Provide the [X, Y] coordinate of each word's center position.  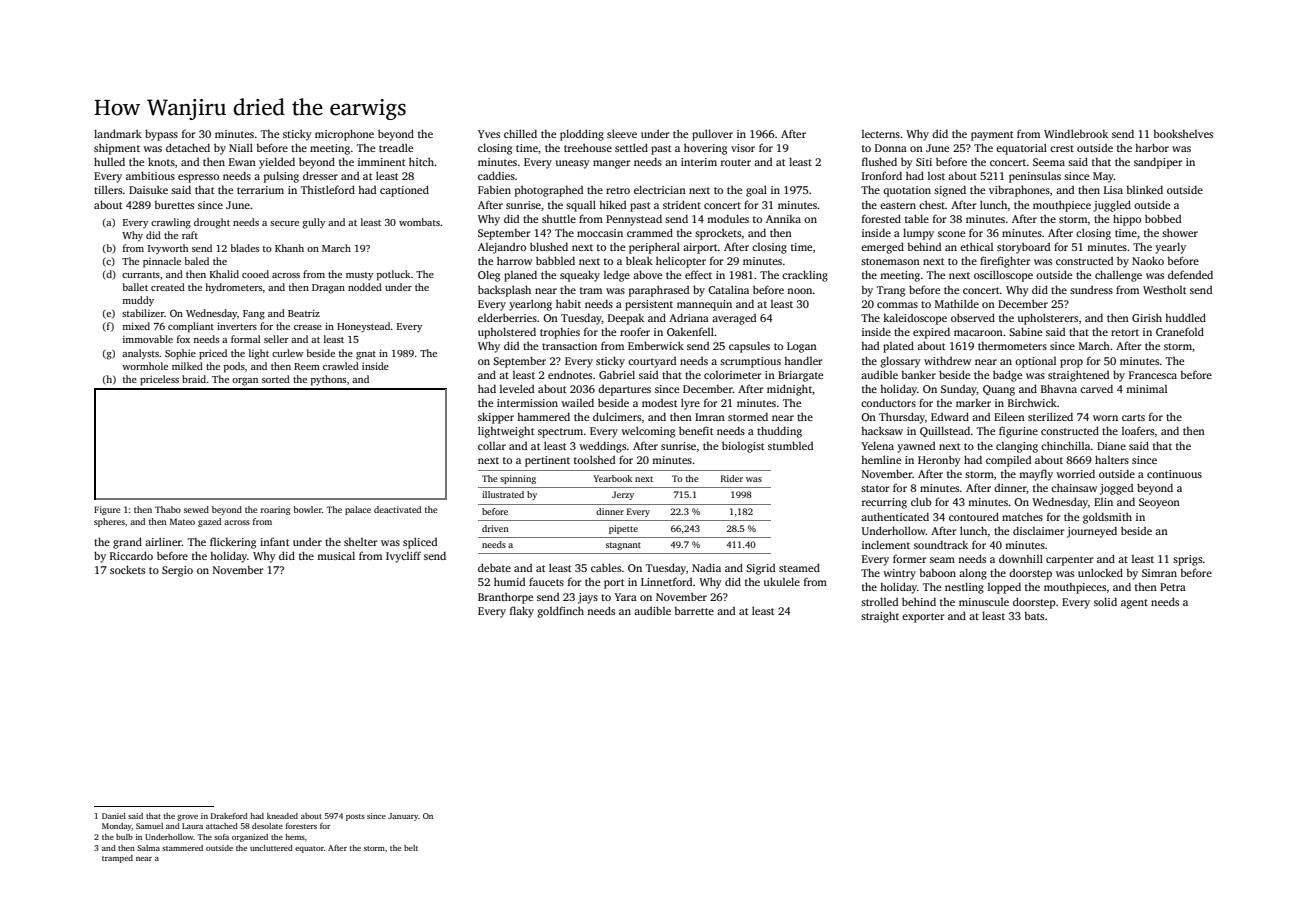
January [403, 817]
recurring [884, 503]
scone [951, 234]
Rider [732, 478]
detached [188, 147]
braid [194, 379]
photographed [549, 191]
